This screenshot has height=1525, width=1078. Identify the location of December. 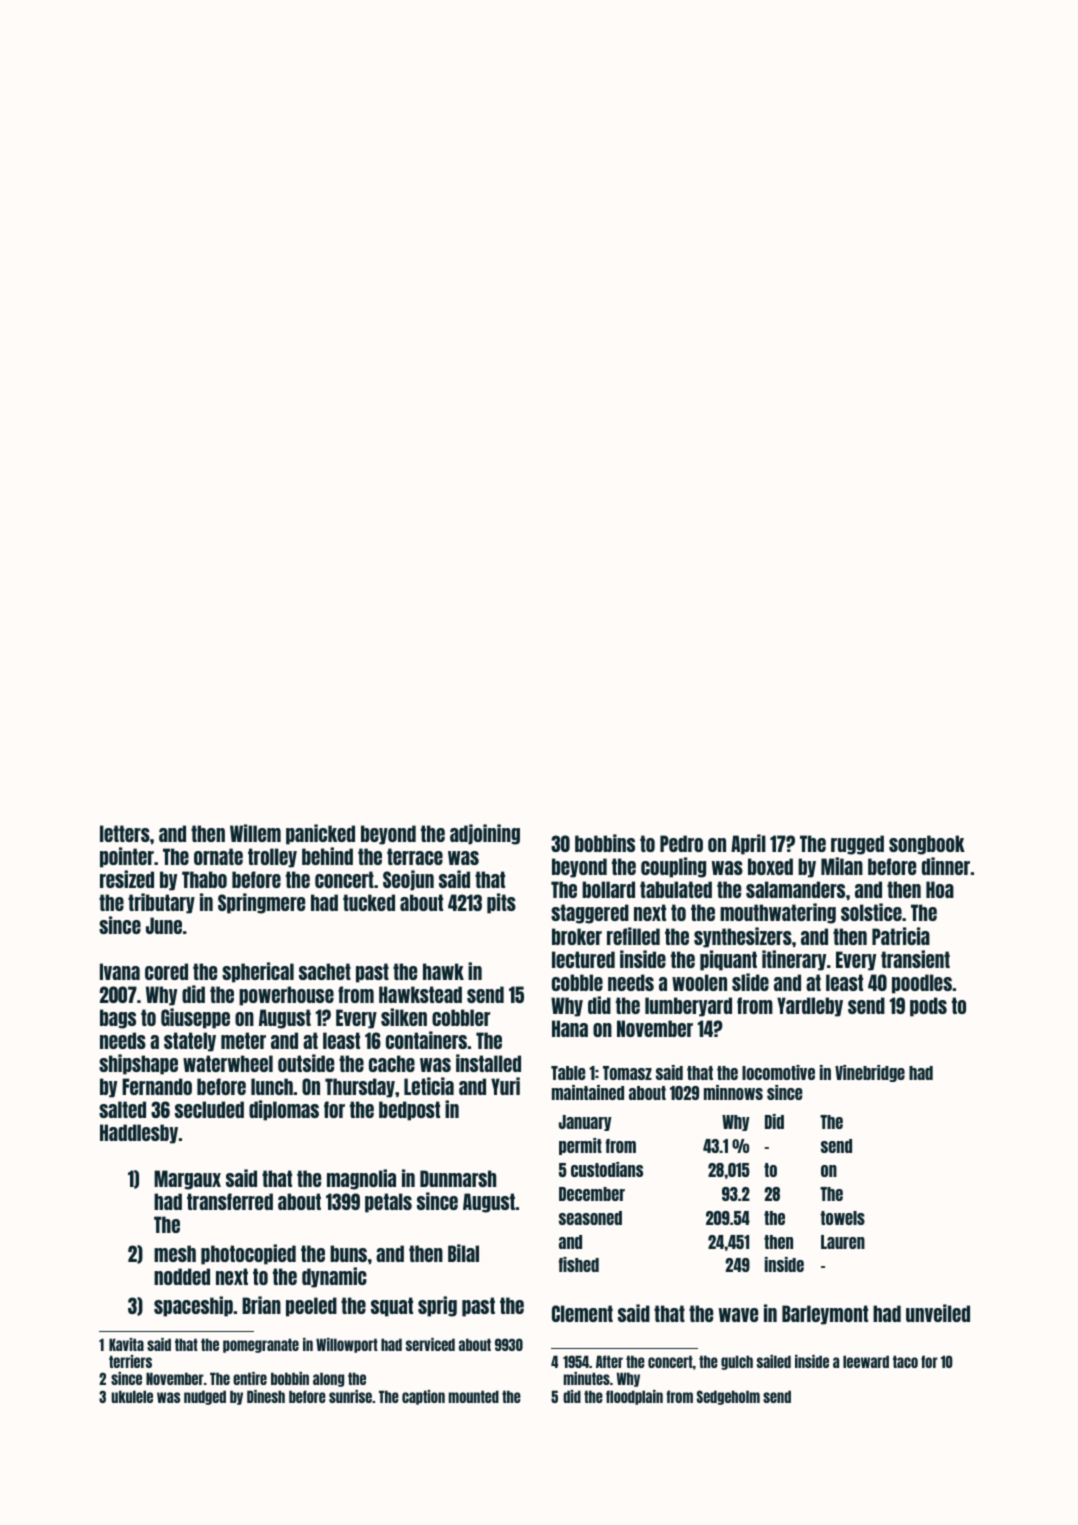
(592, 1194).
